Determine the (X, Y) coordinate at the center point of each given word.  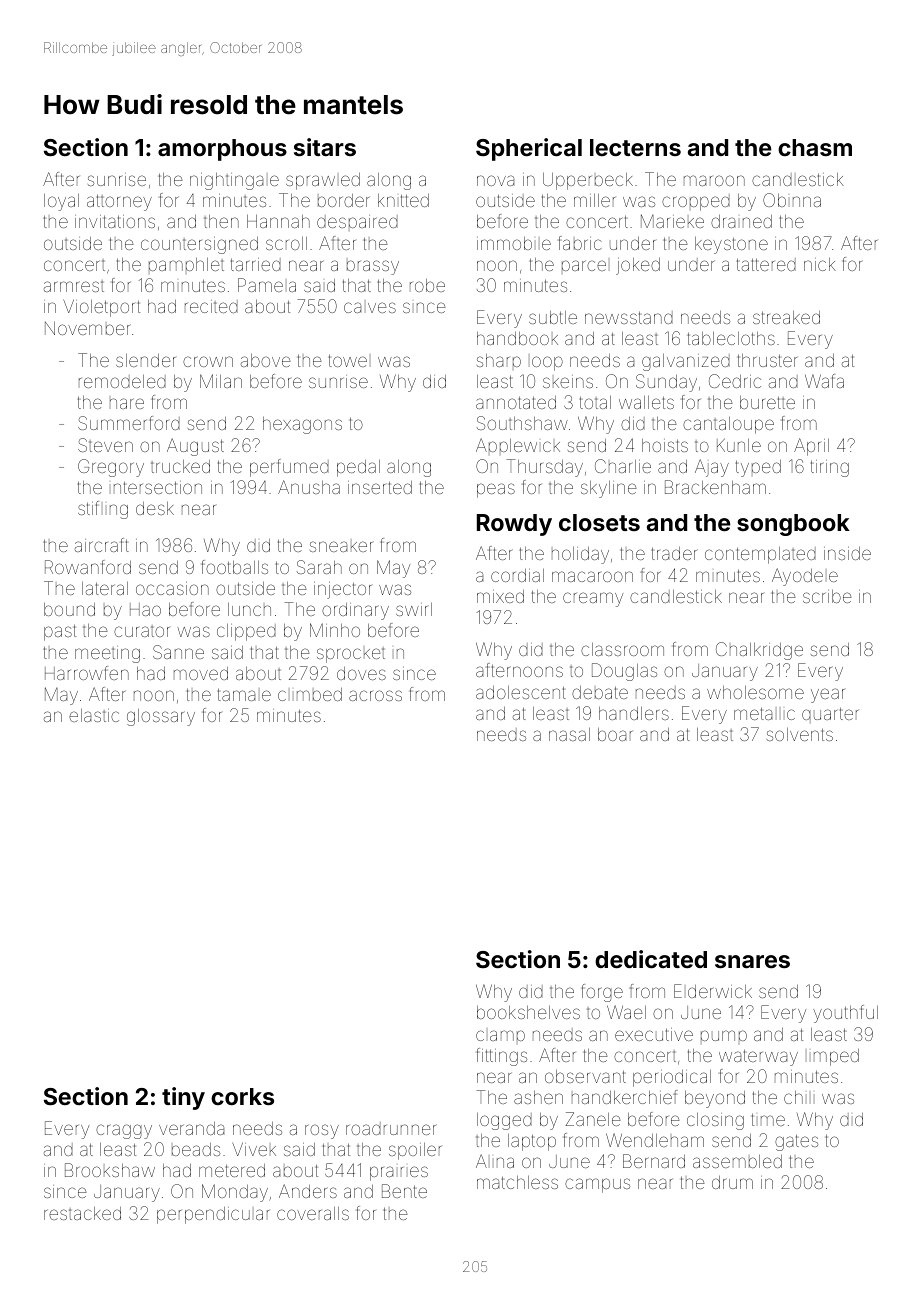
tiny (183, 1098)
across (375, 695)
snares (752, 961)
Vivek (254, 1149)
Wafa (824, 381)
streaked (786, 317)
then (221, 221)
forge (602, 993)
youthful (845, 1014)
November (88, 328)
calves (370, 307)
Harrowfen (87, 673)
